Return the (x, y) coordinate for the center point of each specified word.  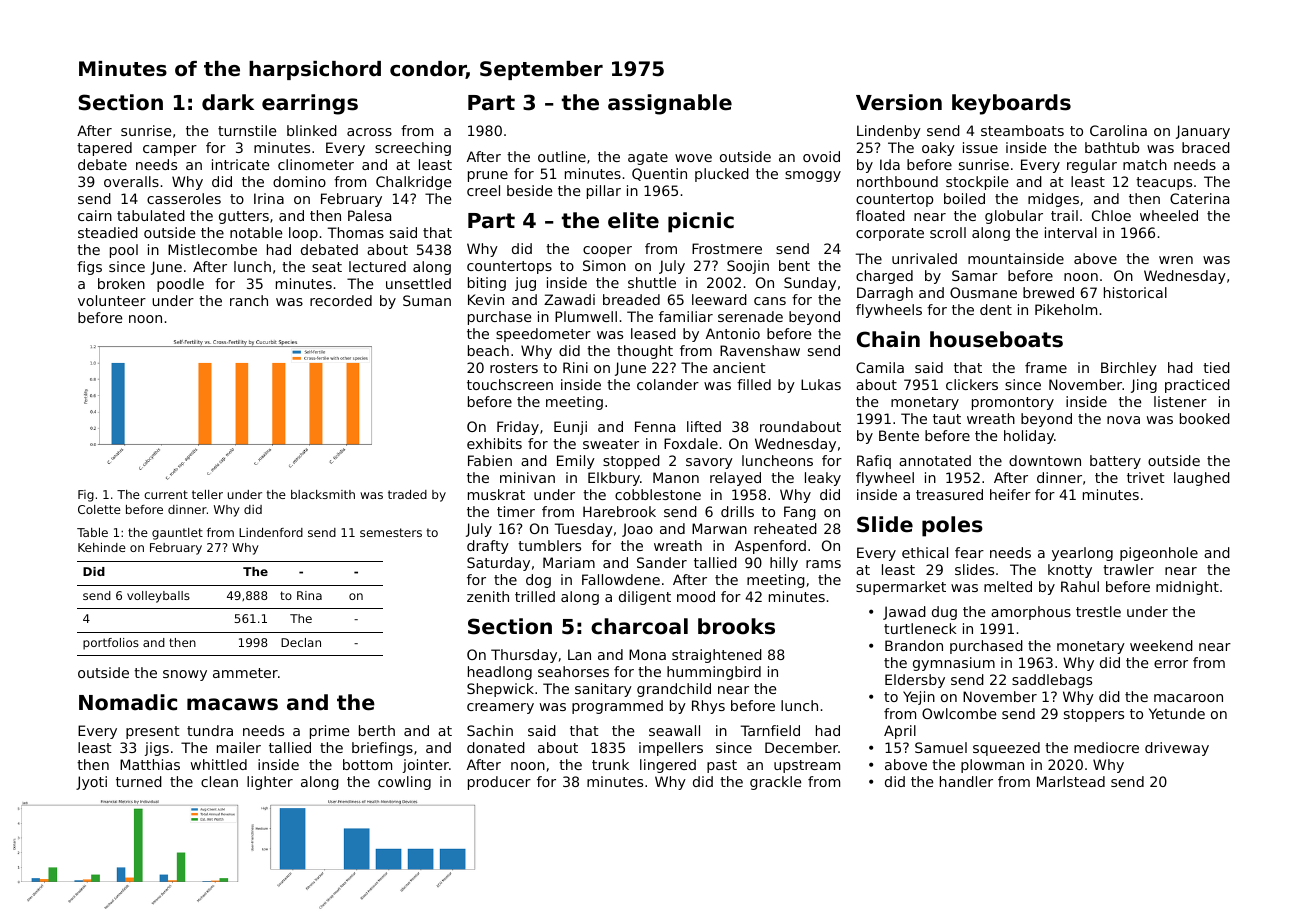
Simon (604, 265)
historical (1135, 292)
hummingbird (714, 673)
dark (228, 102)
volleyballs (158, 597)
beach (488, 350)
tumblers (549, 545)
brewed (1048, 292)
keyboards (1011, 104)
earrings (310, 104)
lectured (377, 266)
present (153, 732)
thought (645, 352)
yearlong (1082, 554)
